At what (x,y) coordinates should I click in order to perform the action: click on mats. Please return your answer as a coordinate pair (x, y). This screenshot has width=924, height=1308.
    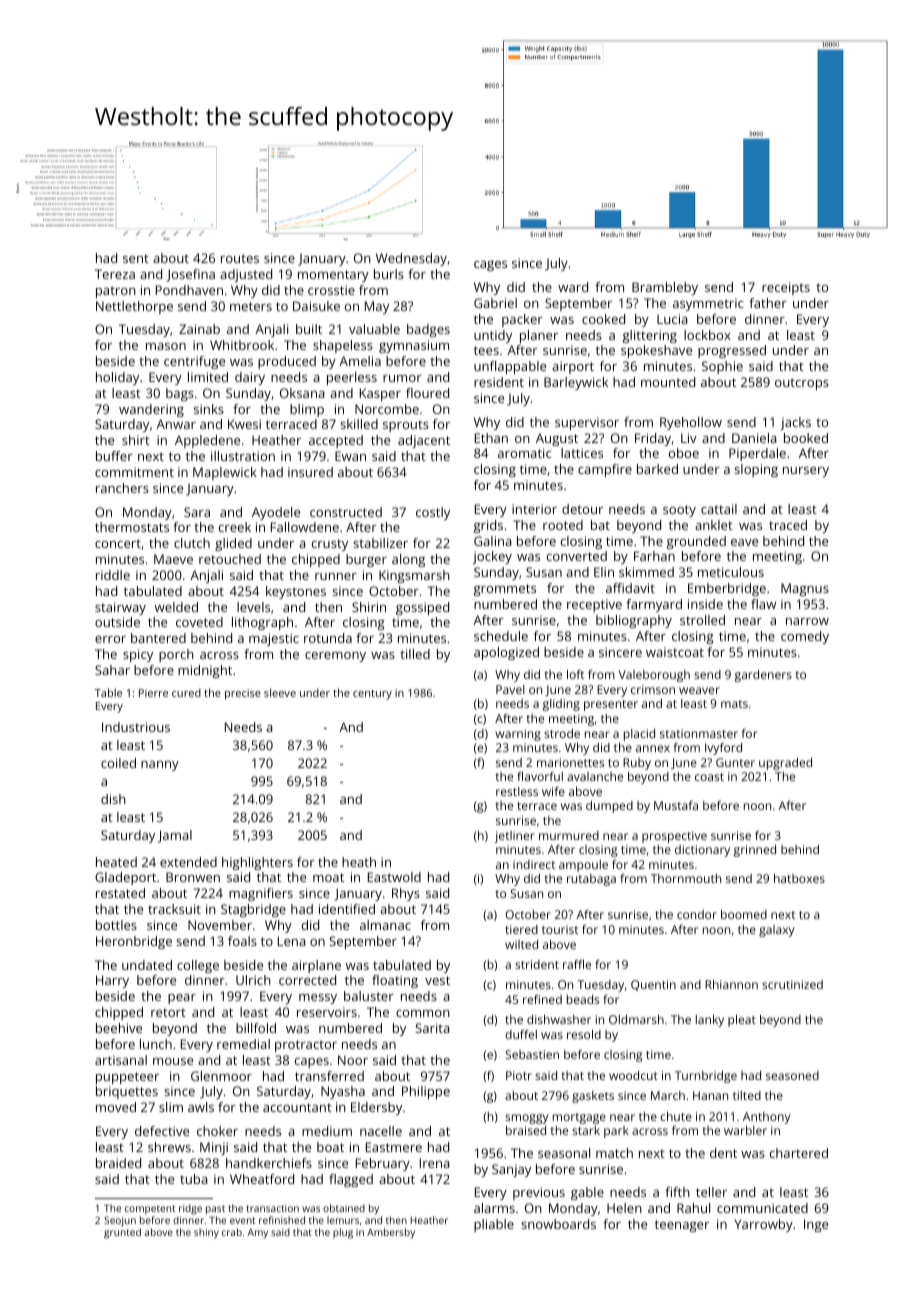
    Looking at the image, I should click on (734, 704).
